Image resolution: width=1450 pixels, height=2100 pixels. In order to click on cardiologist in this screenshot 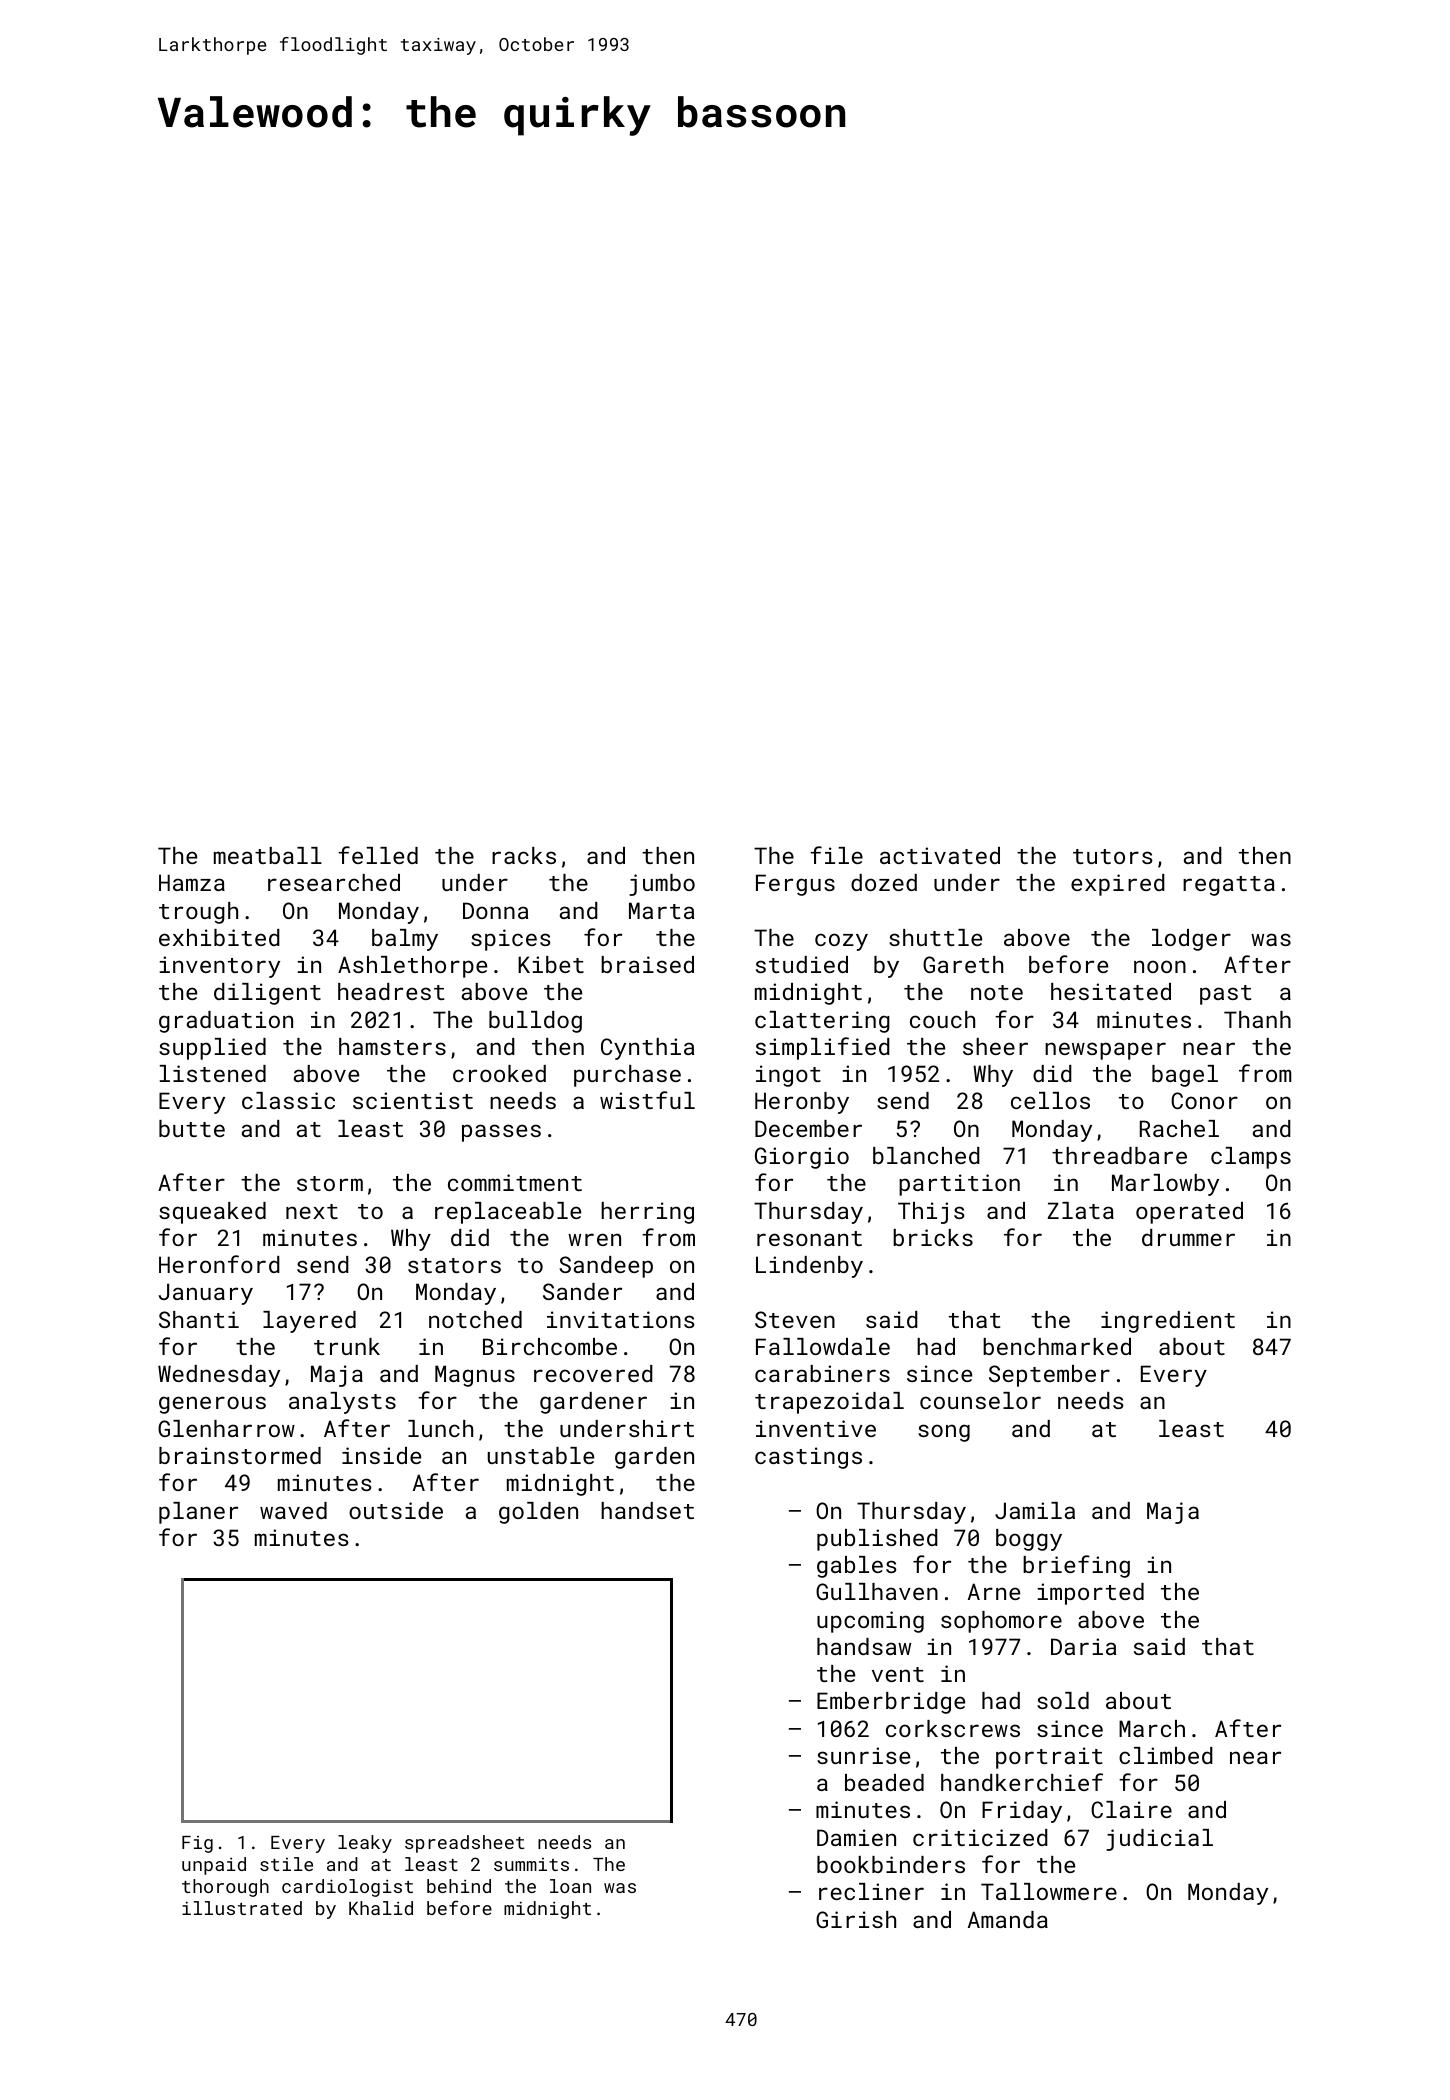, I will do `click(347, 1888)`.
